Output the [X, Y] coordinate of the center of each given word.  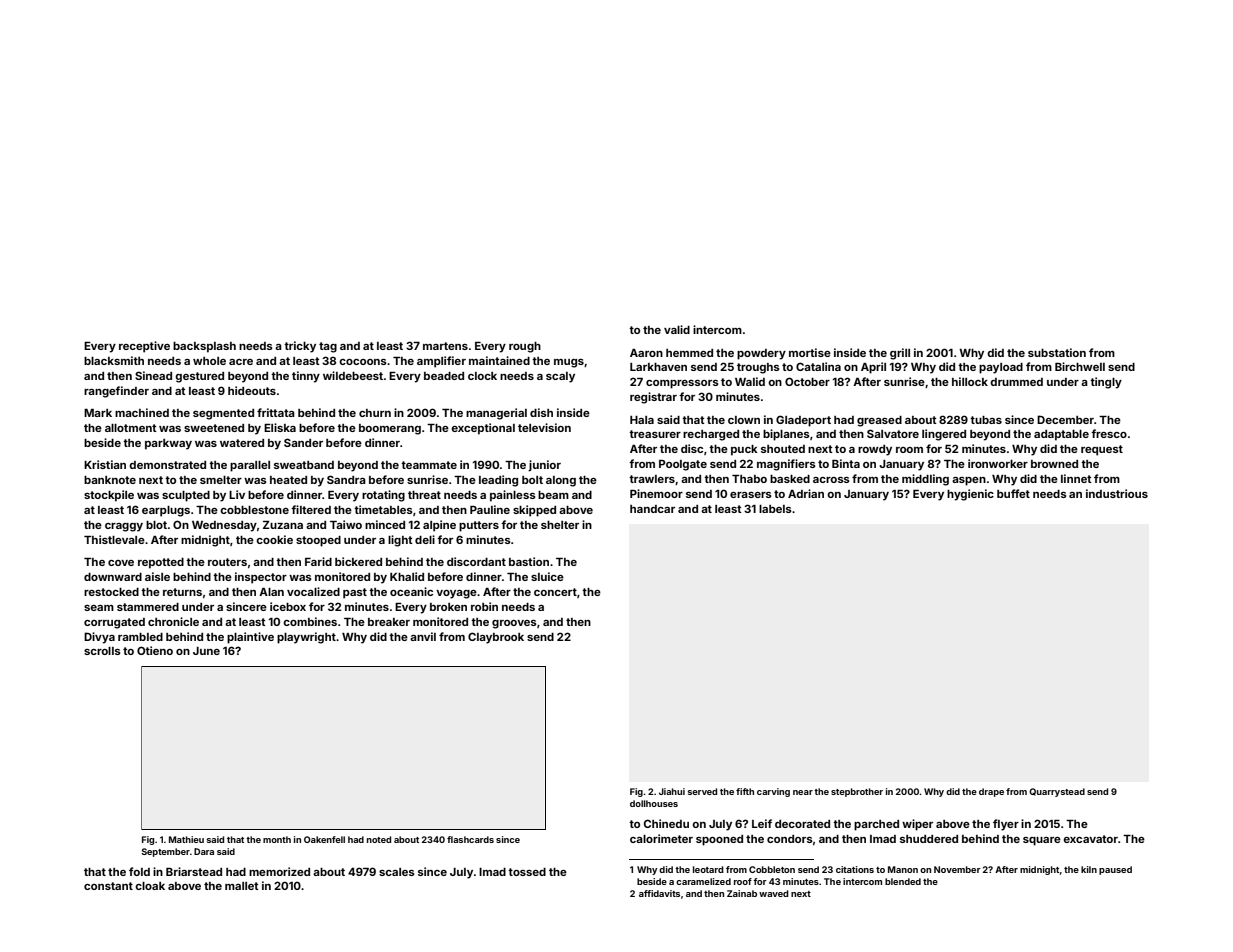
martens [445, 346]
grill [900, 354]
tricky [300, 347]
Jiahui [672, 791]
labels [775, 509]
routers [227, 562]
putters [479, 526]
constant [108, 886]
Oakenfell [324, 839]
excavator [1090, 839]
